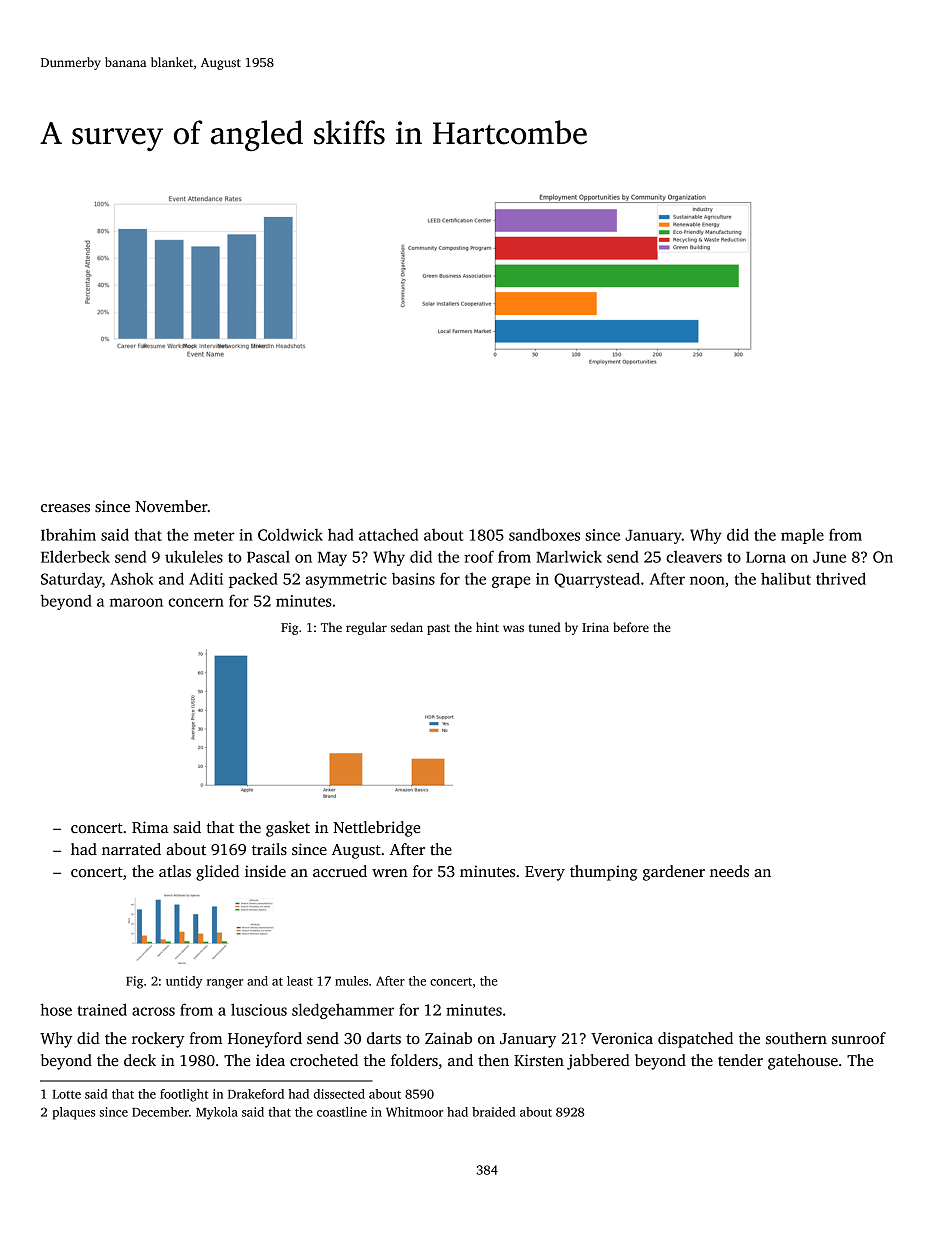 The height and width of the page is (1233, 952). I want to click on halibut, so click(786, 578).
